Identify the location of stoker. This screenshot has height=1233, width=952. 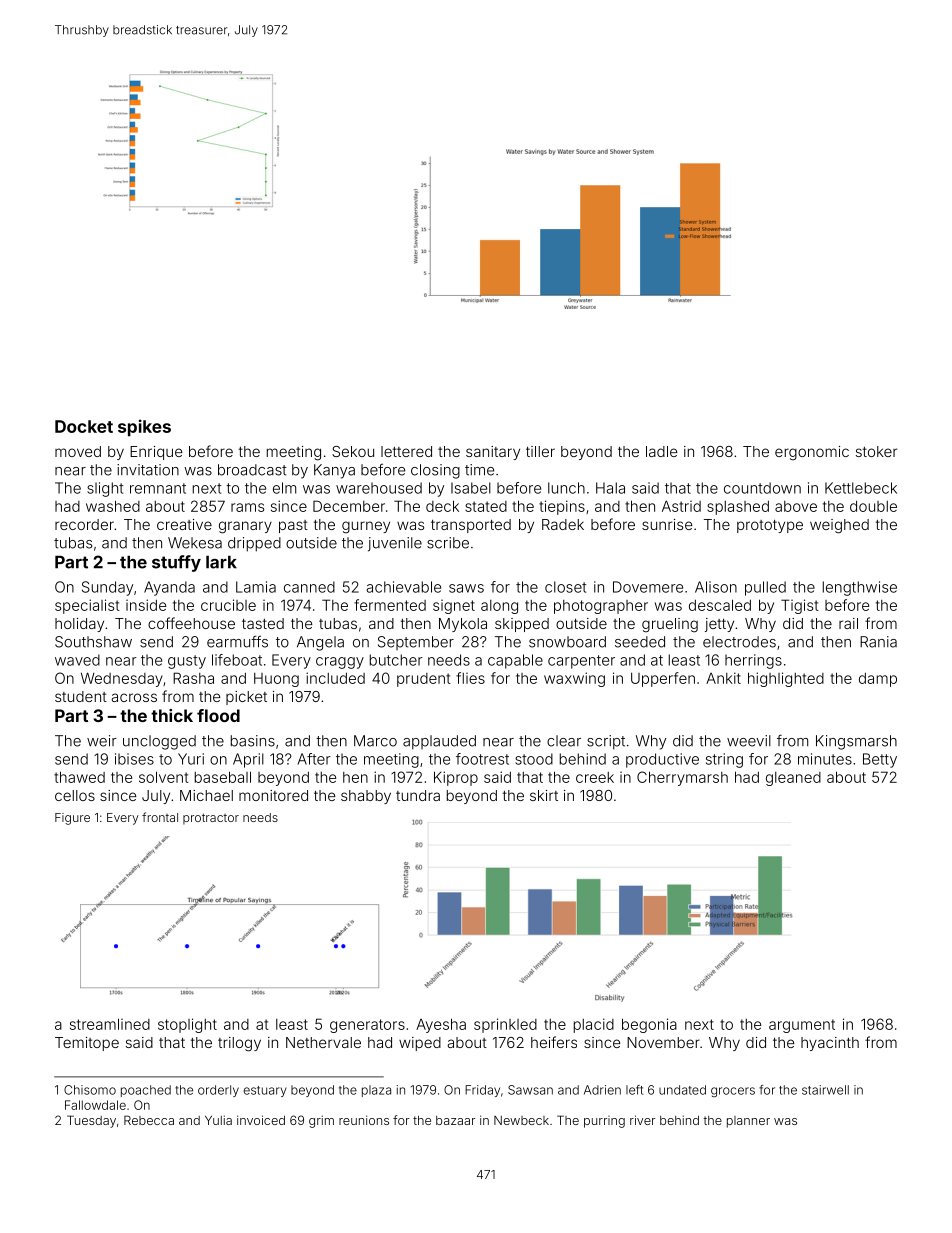
(876, 451).
